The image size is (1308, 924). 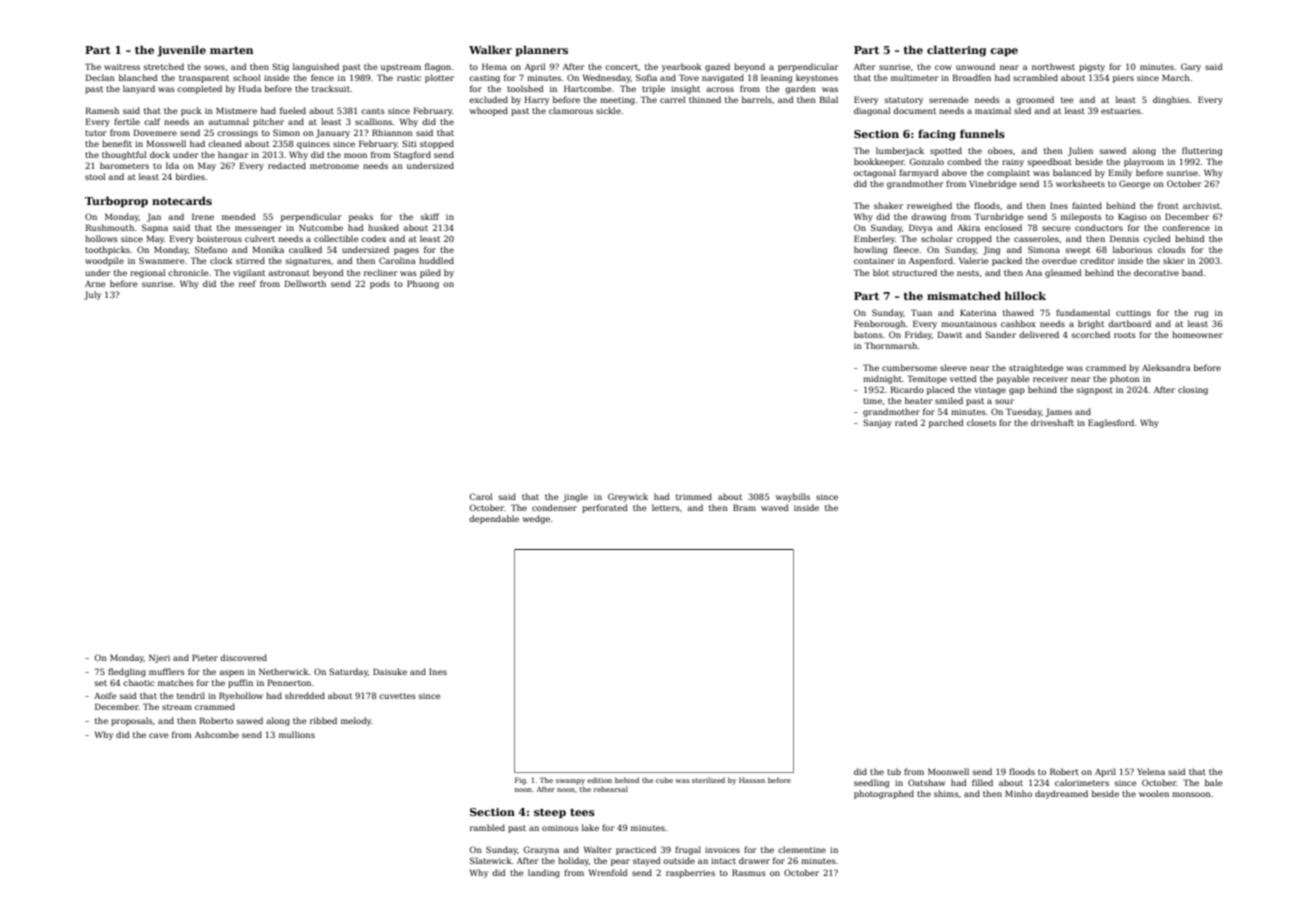 What do you see at coordinates (491, 860) in the screenshot?
I see `Slatewick` at bounding box center [491, 860].
